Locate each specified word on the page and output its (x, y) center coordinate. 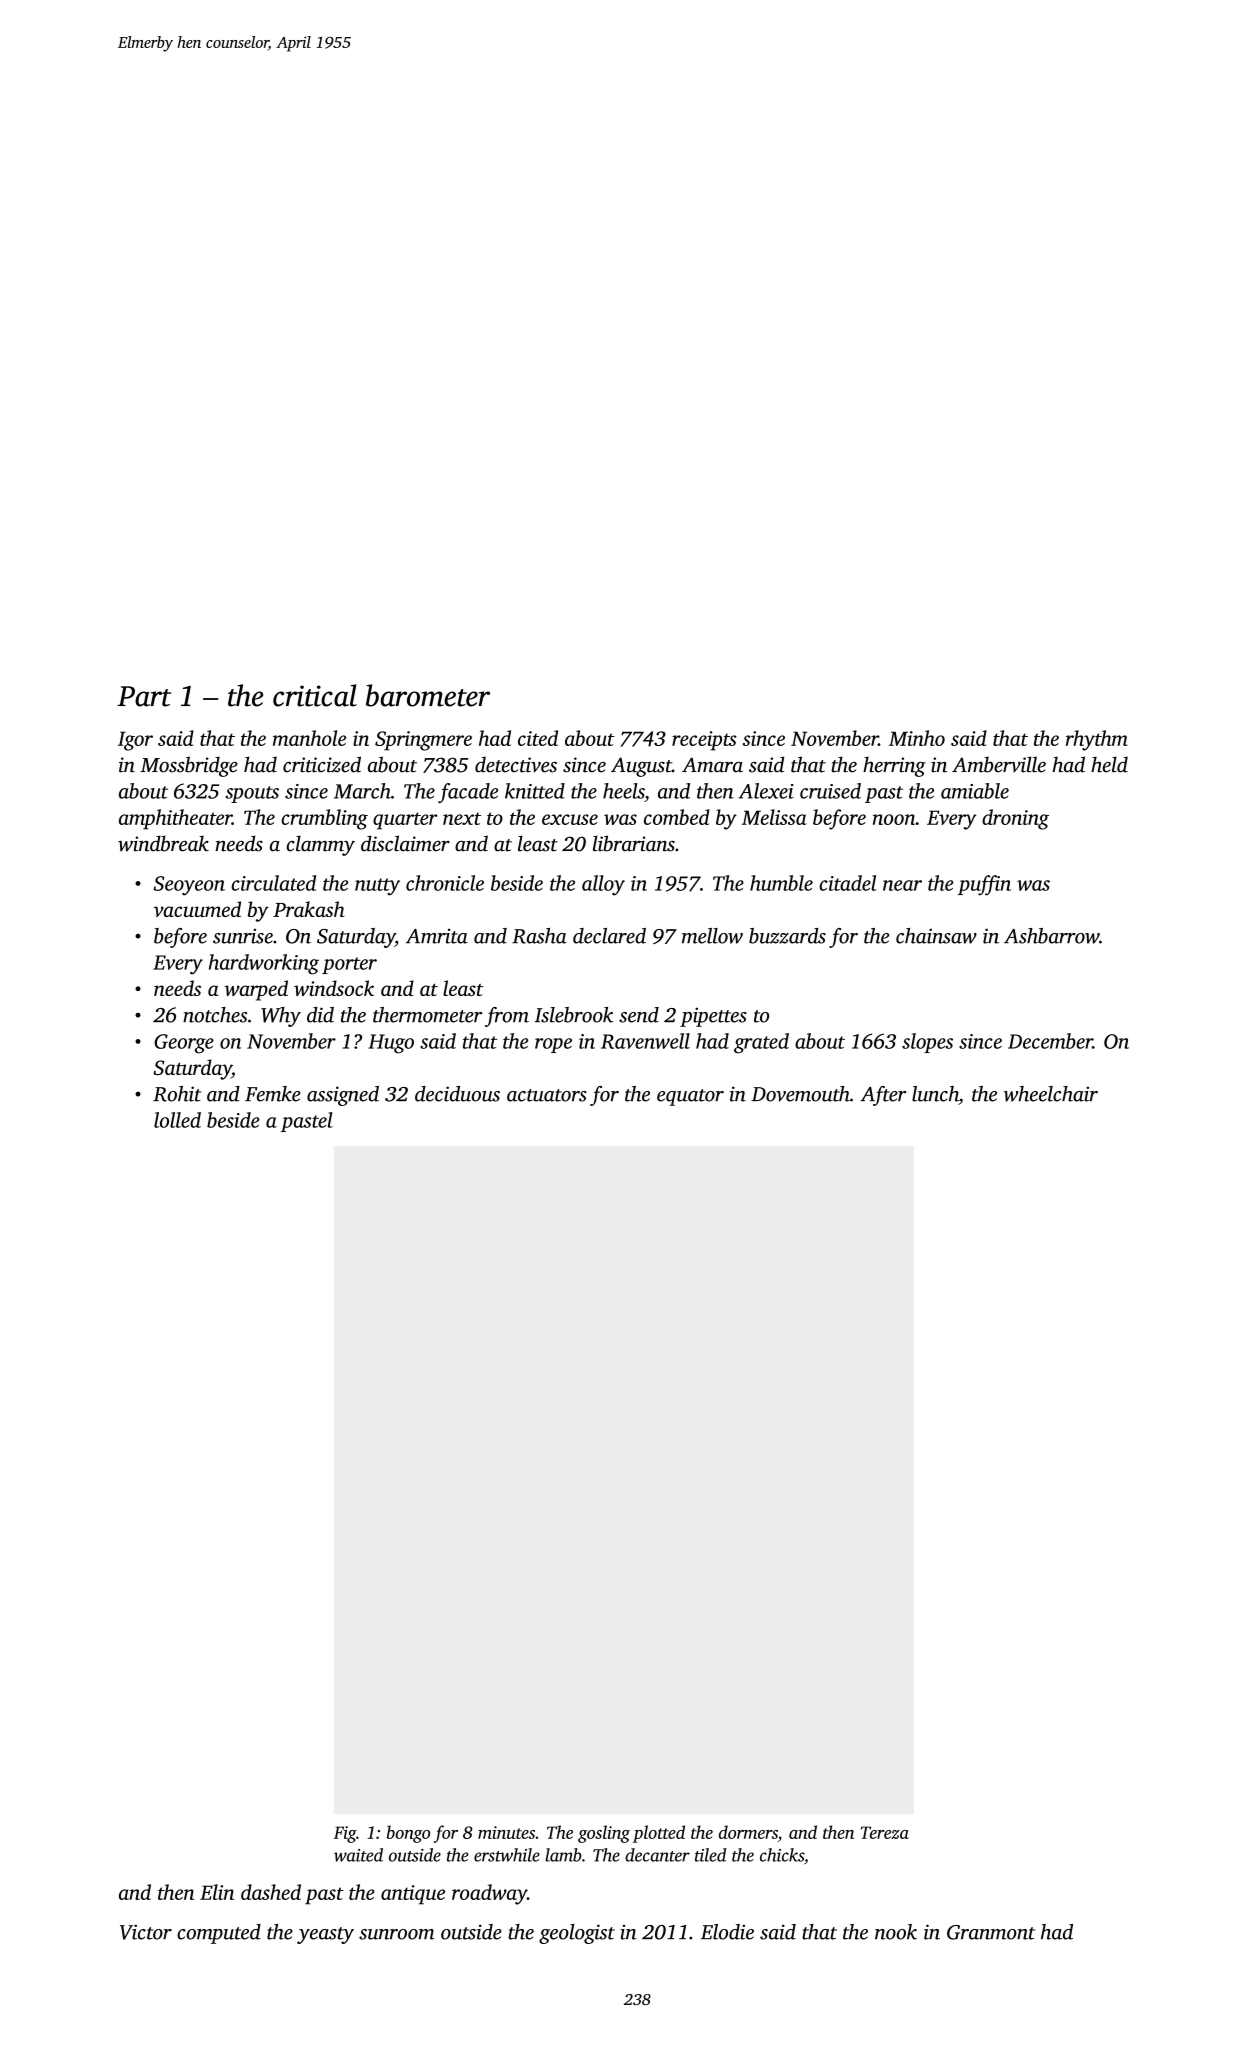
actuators (547, 1095)
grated (761, 1043)
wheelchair (1051, 1094)
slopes (927, 1043)
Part (144, 696)
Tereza (885, 1832)
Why (281, 1017)
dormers (748, 1832)
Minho (917, 738)
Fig (345, 1834)
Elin (217, 1892)
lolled (177, 1120)
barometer (428, 695)
